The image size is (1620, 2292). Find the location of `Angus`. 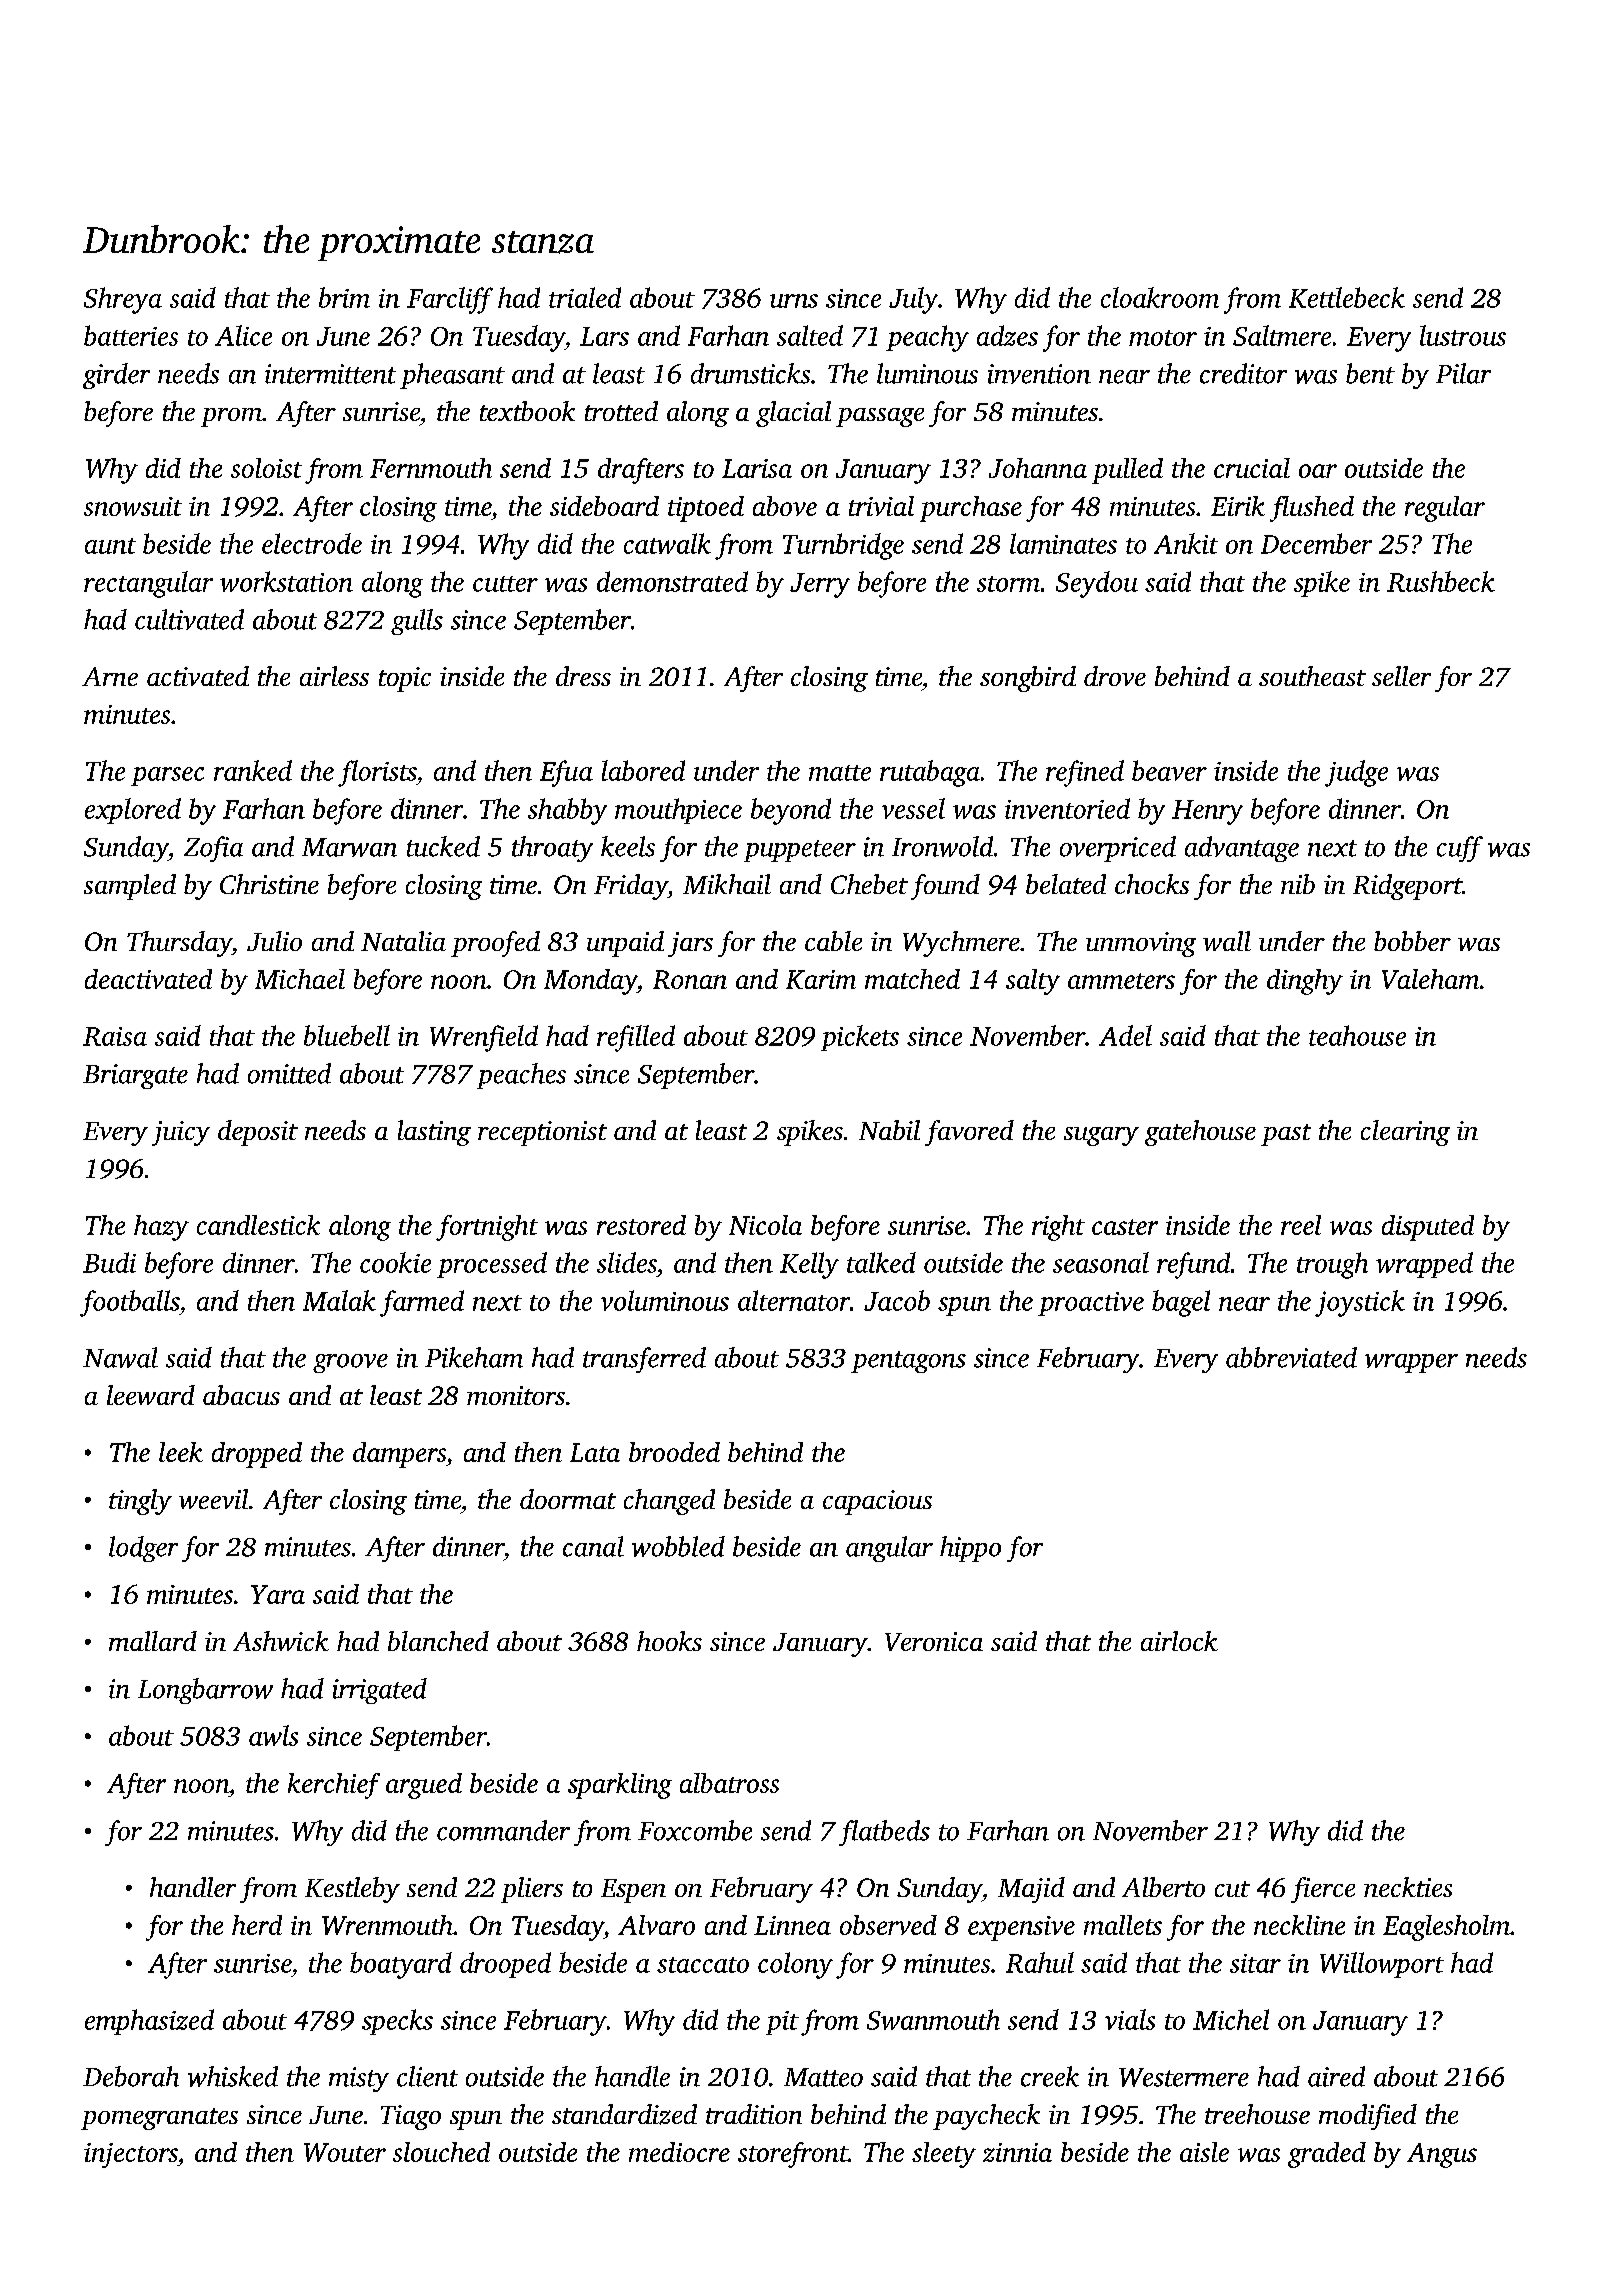

Angus is located at coordinates (1442, 2155).
